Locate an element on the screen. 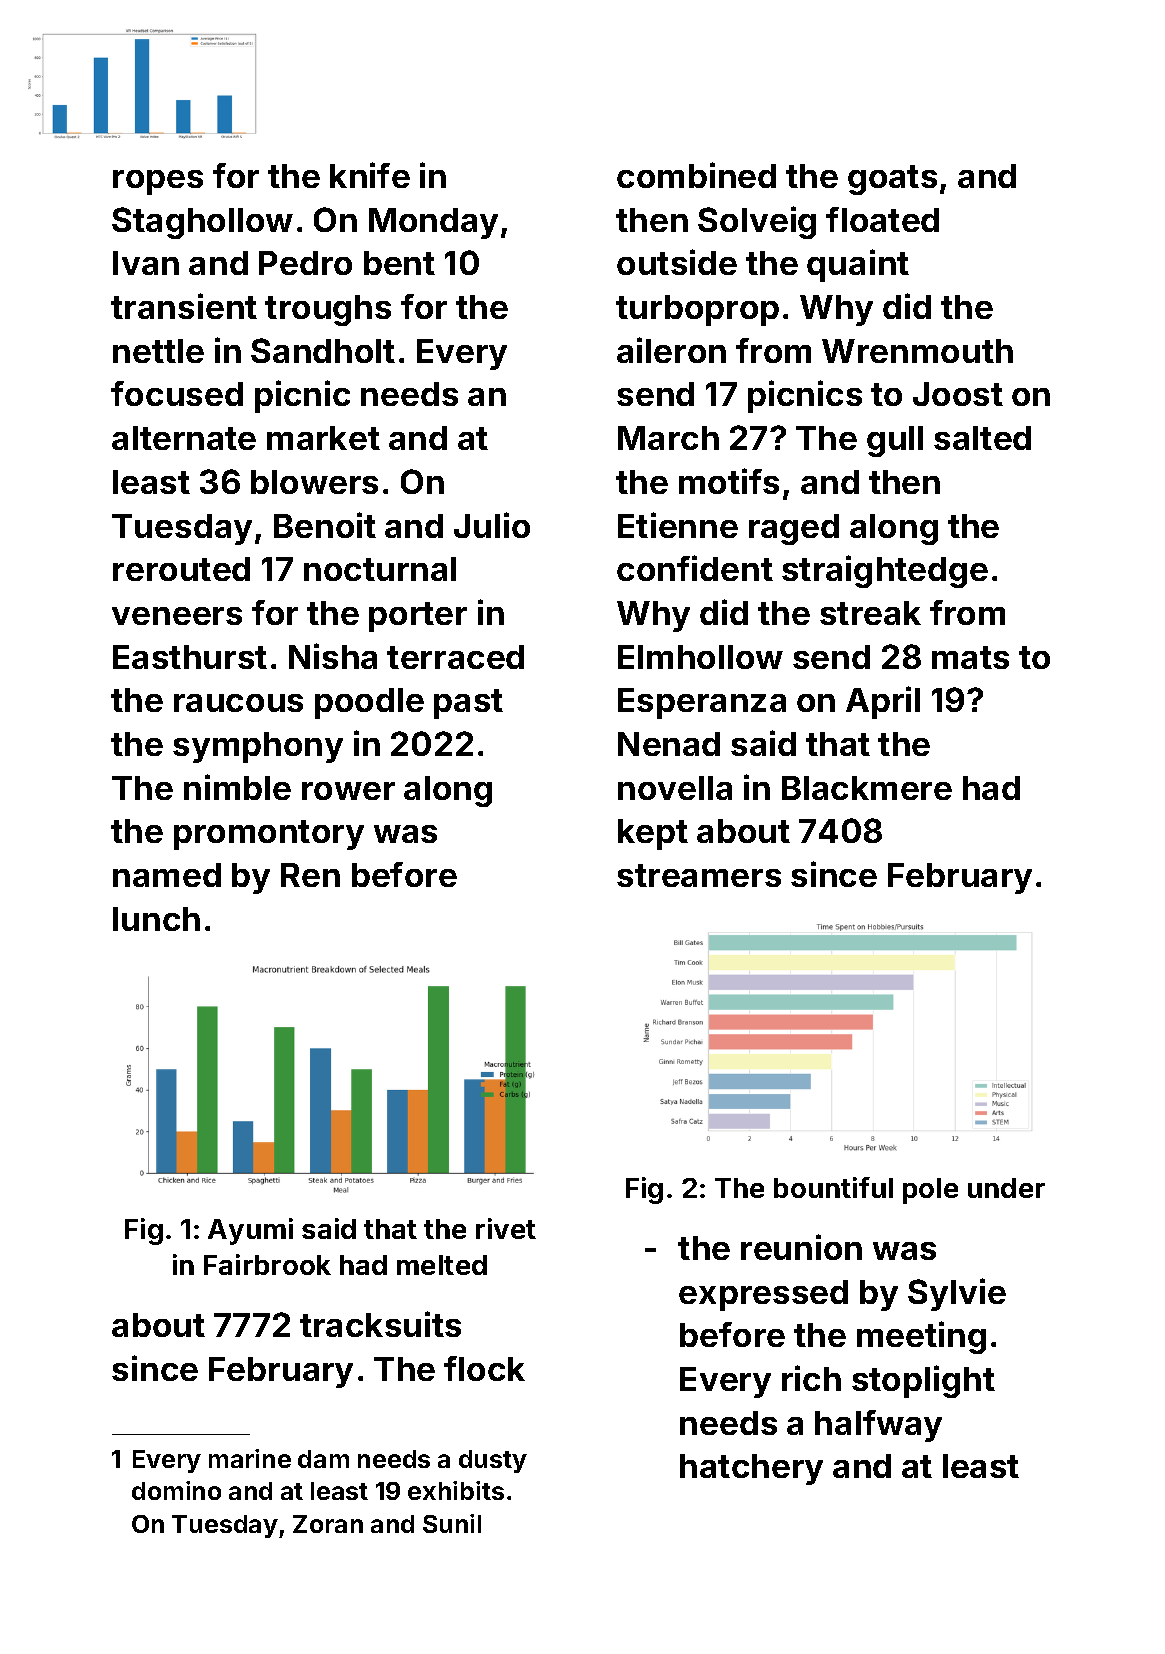 This screenshot has height=1654, width=1165. hatchery is located at coordinates (751, 1469).
